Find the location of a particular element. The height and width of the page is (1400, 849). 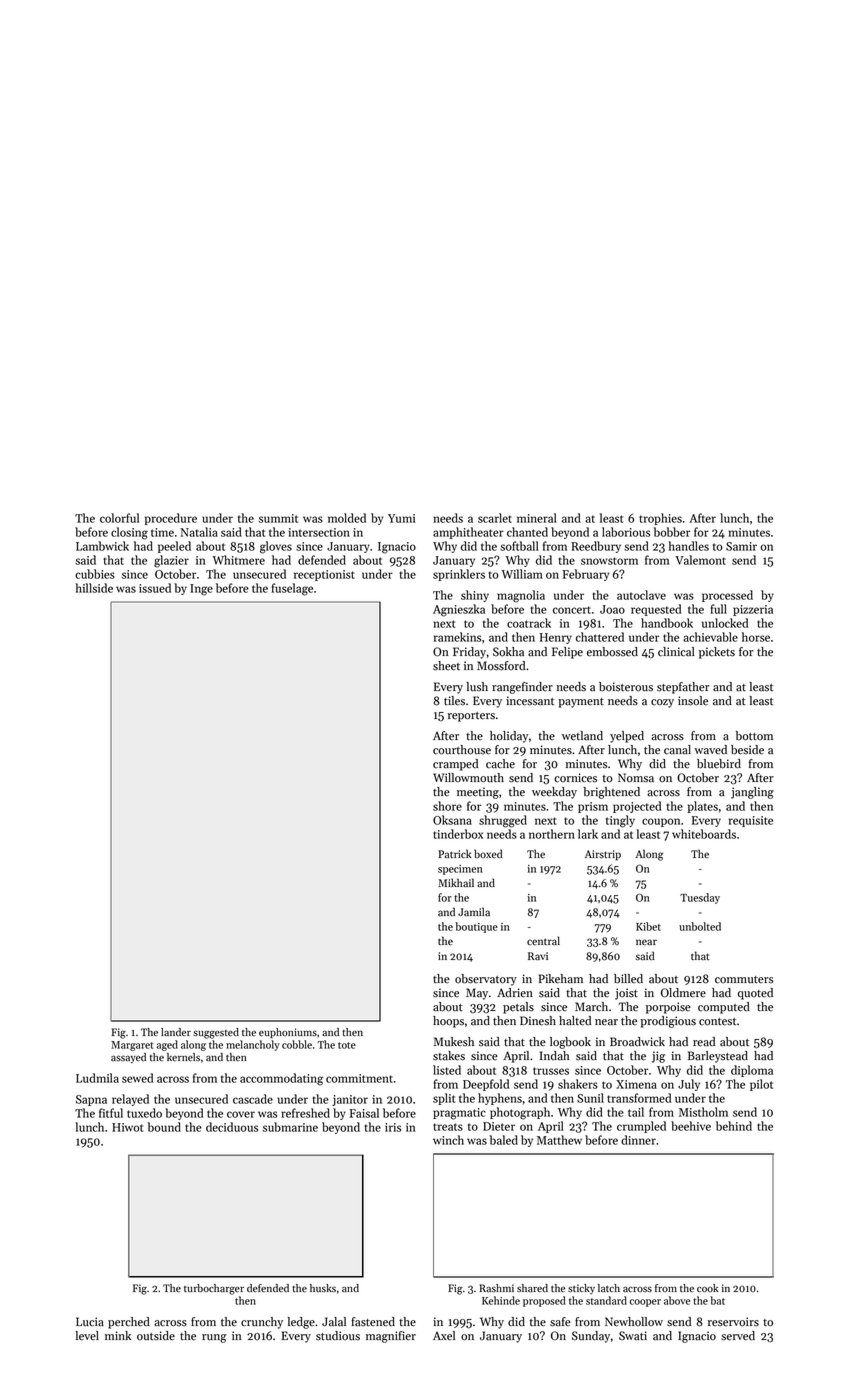

ledge is located at coordinates (301, 1323).
